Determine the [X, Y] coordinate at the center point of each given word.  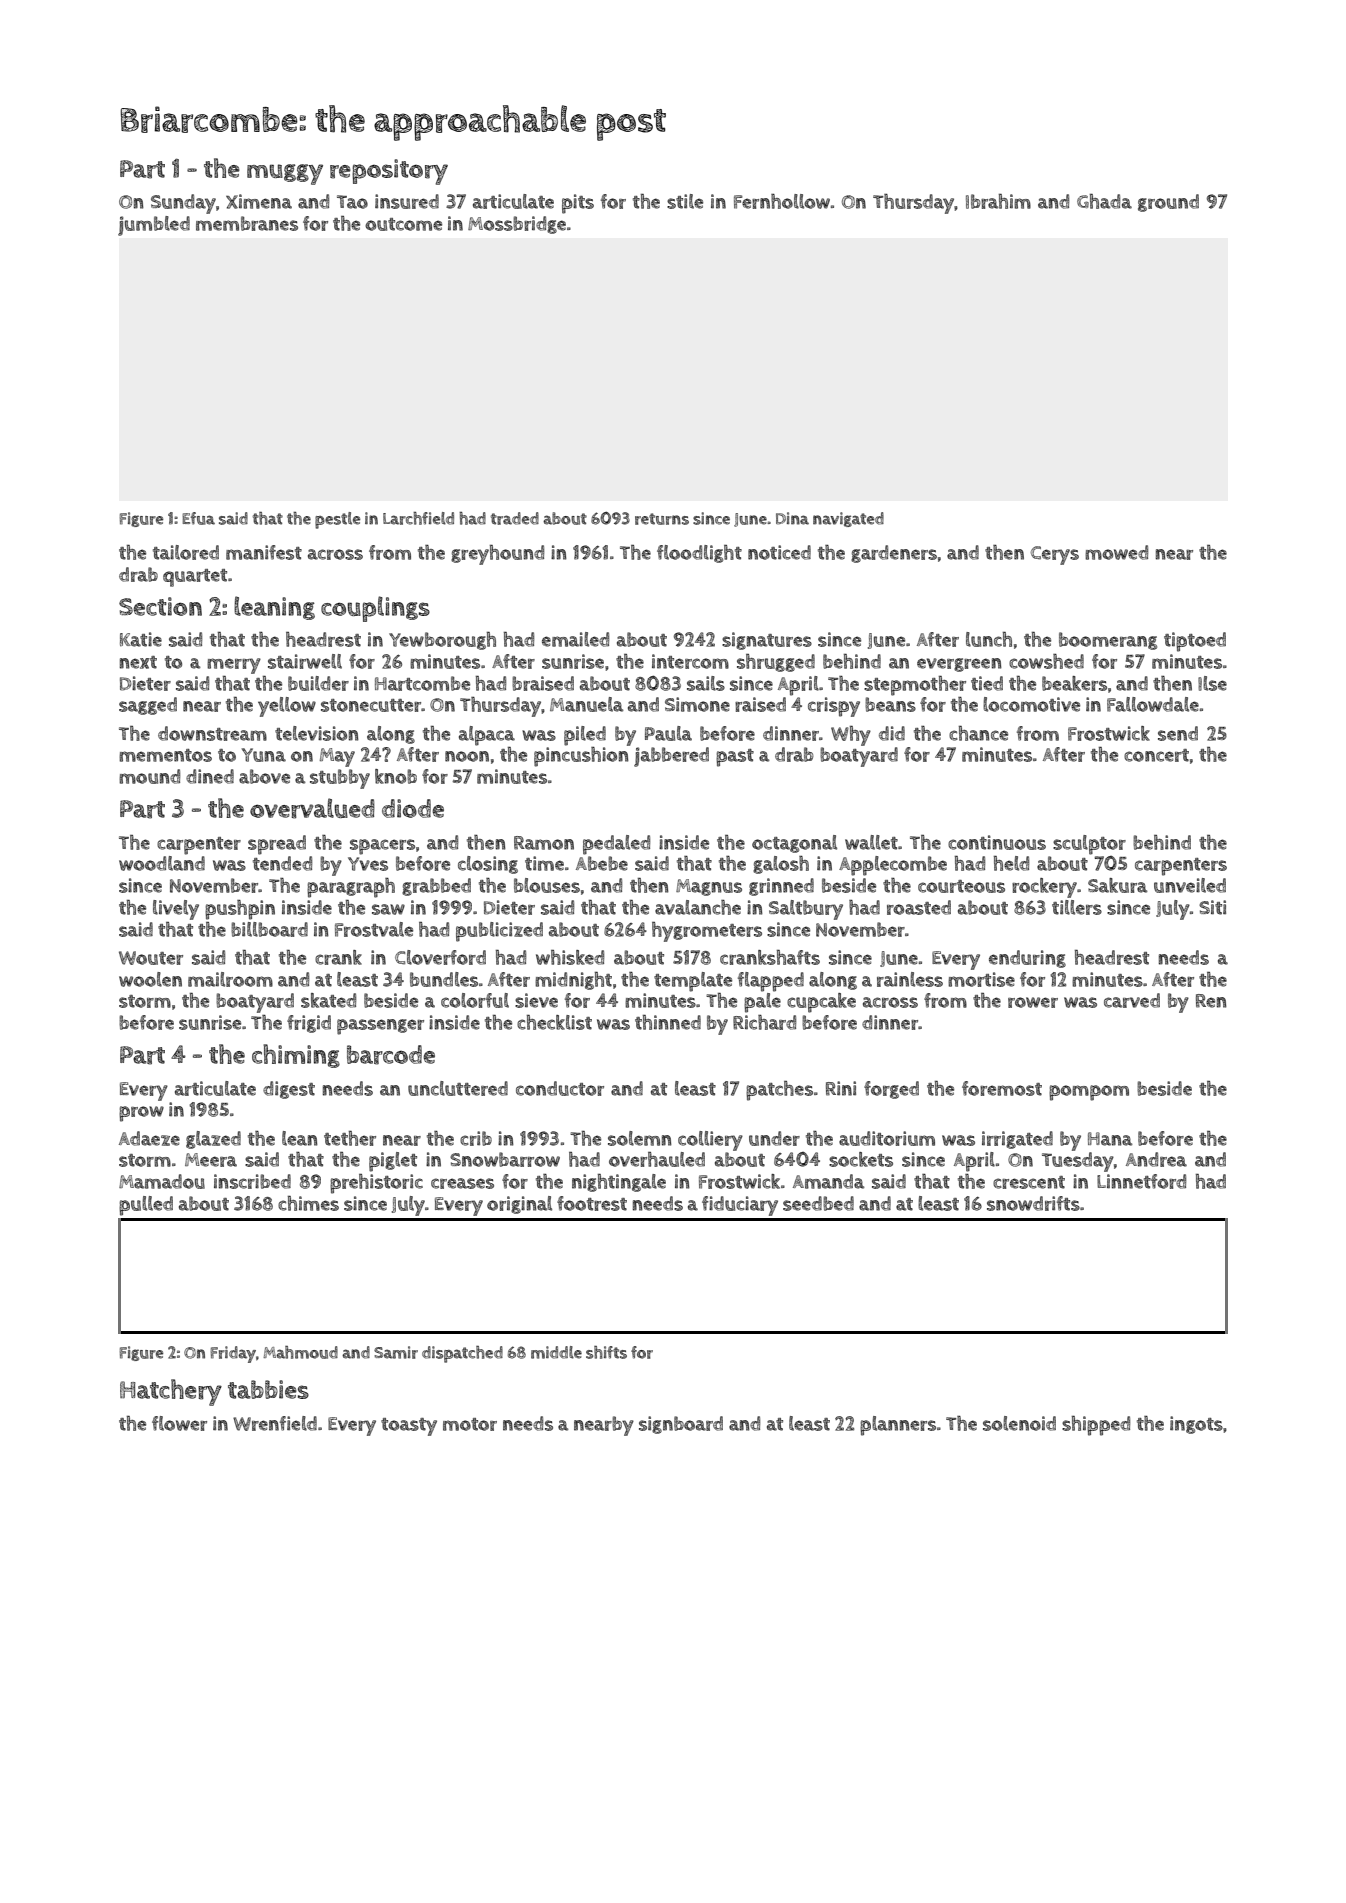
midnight [573, 981]
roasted [919, 907]
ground [1168, 203]
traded [515, 518]
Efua [198, 518]
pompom [1089, 1093]
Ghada [1104, 201]
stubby [340, 779]
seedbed [818, 1203]
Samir [396, 1352]
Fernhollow [782, 201]
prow [141, 1114]
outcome [403, 224]
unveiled [1190, 885]
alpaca [487, 736]
